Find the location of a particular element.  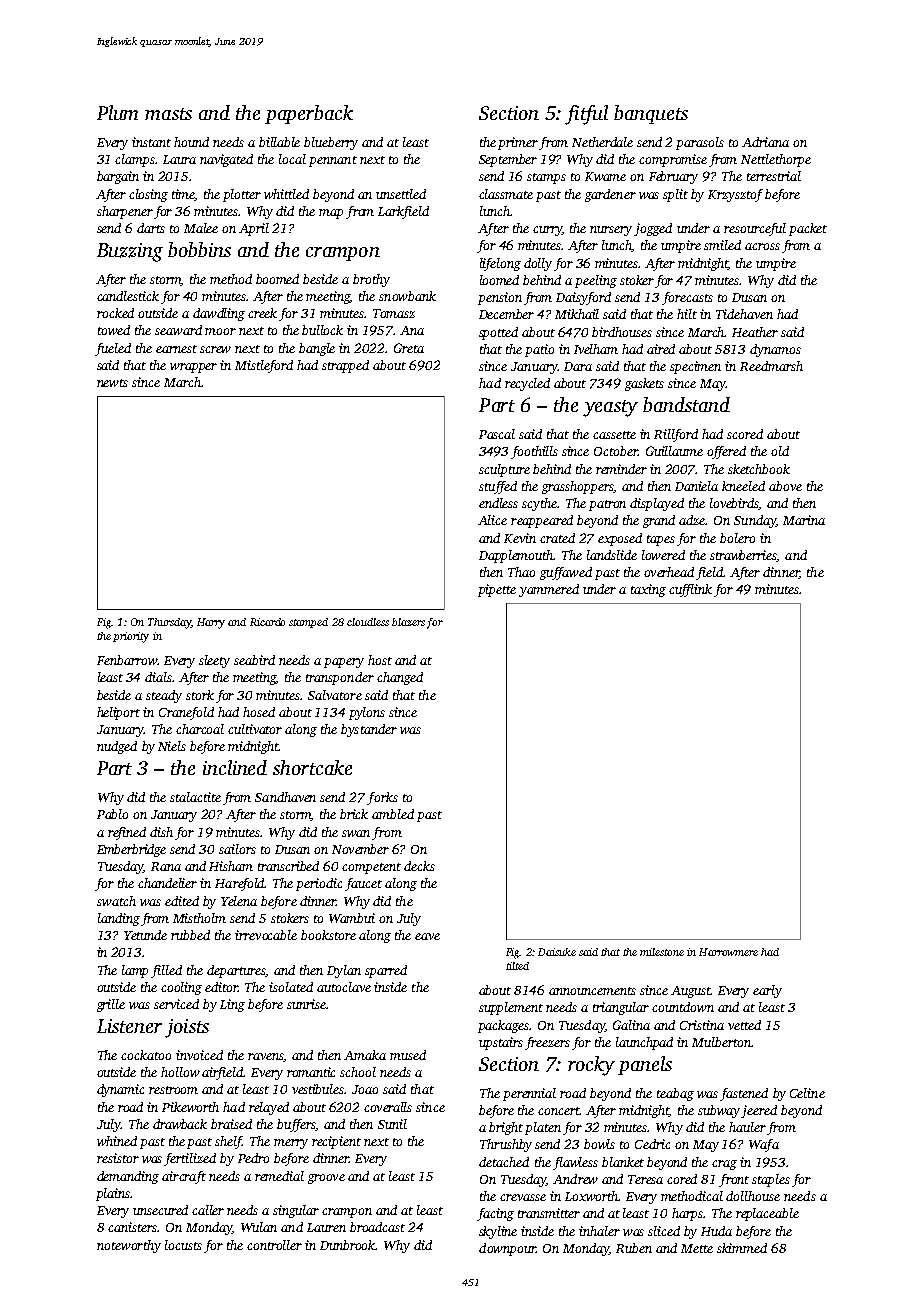

locusts is located at coordinates (183, 1245).
